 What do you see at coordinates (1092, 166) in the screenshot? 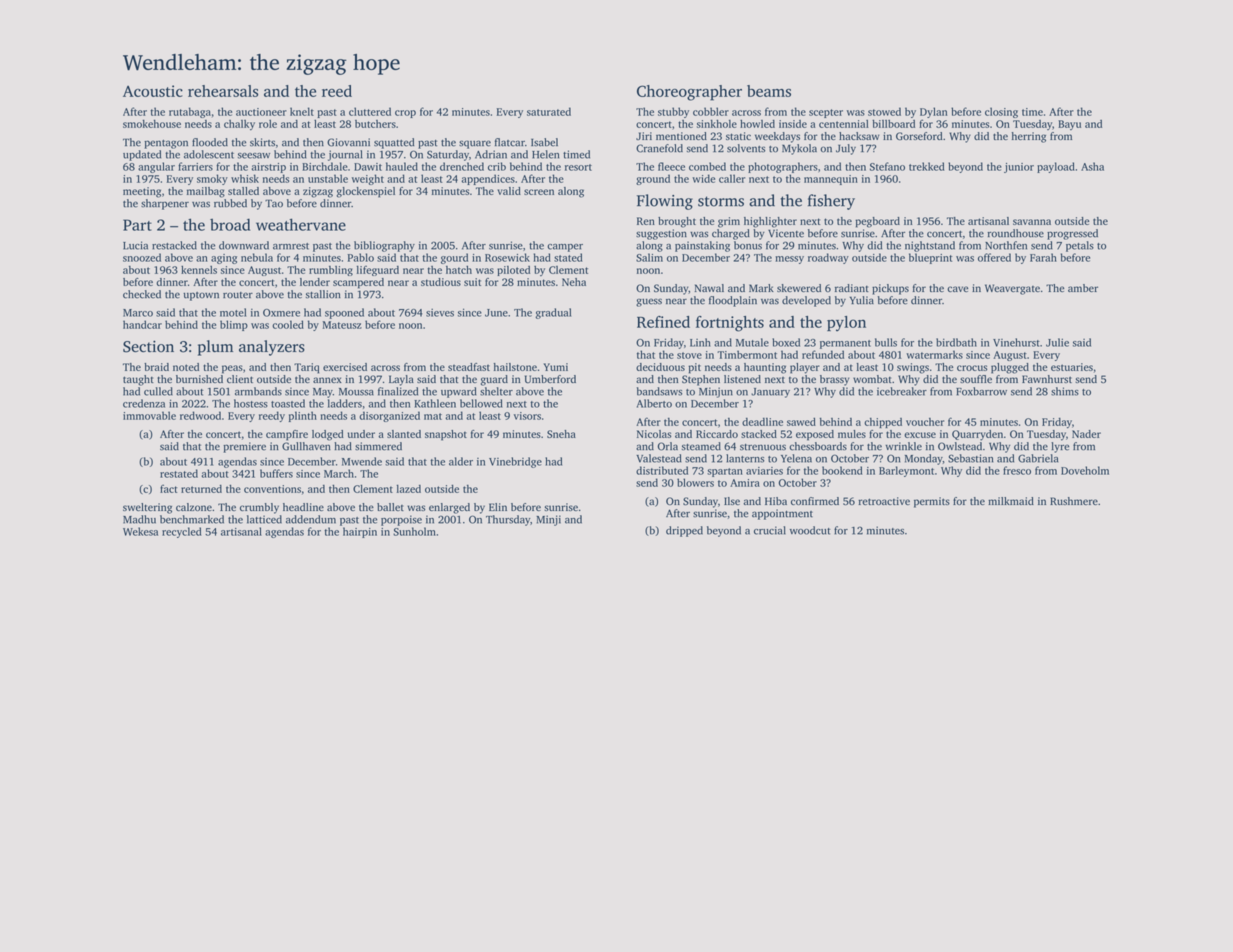
I see `Asha` at bounding box center [1092, 166].
